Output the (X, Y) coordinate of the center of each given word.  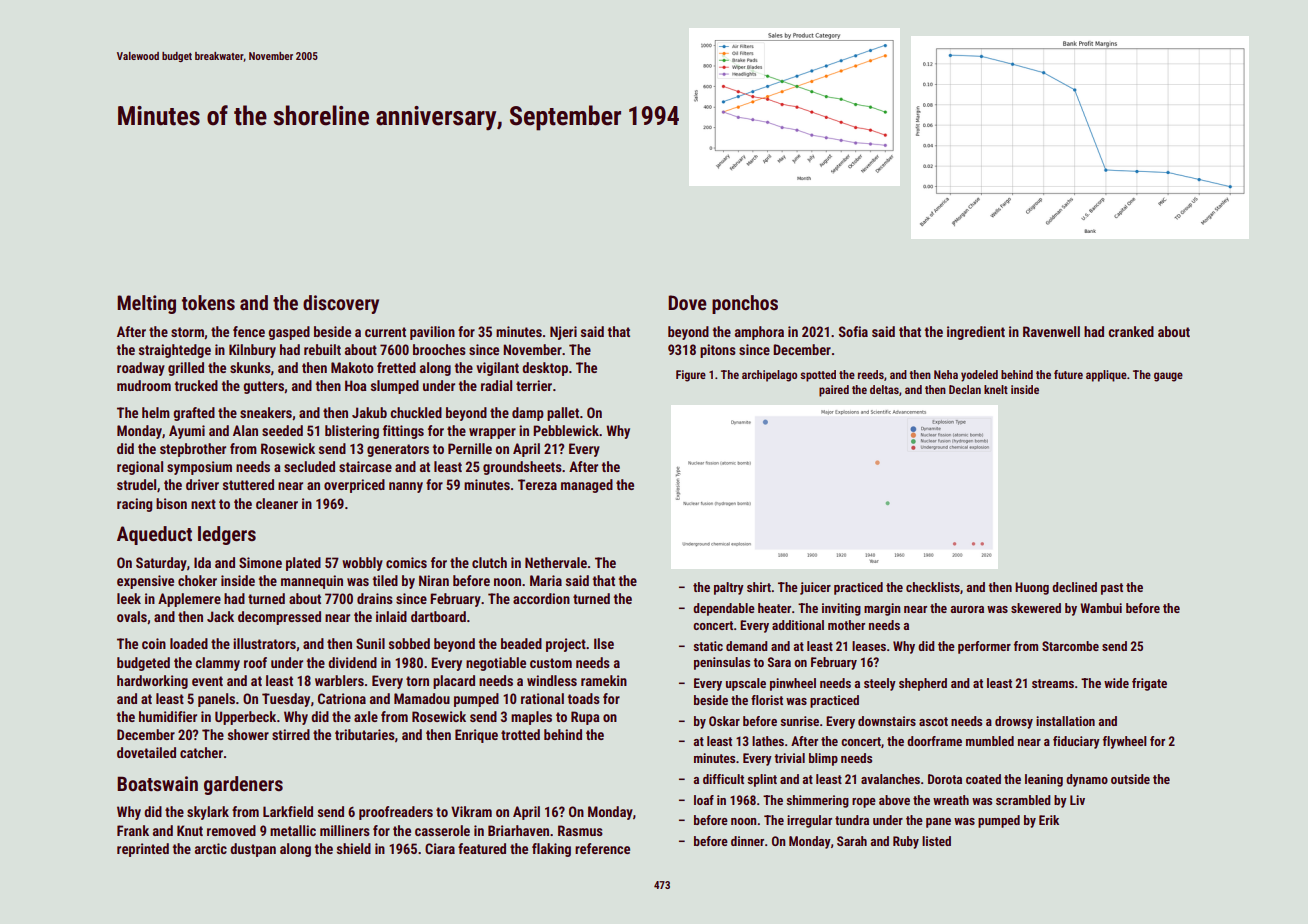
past (1112, 589)
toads (584, 698)
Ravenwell (1051, 331)
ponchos (745, 304)
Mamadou (422, 698)
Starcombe (1070, 646)
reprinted (143, 850)
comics (406, 562)
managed (587, 486)
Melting (146, 304)
